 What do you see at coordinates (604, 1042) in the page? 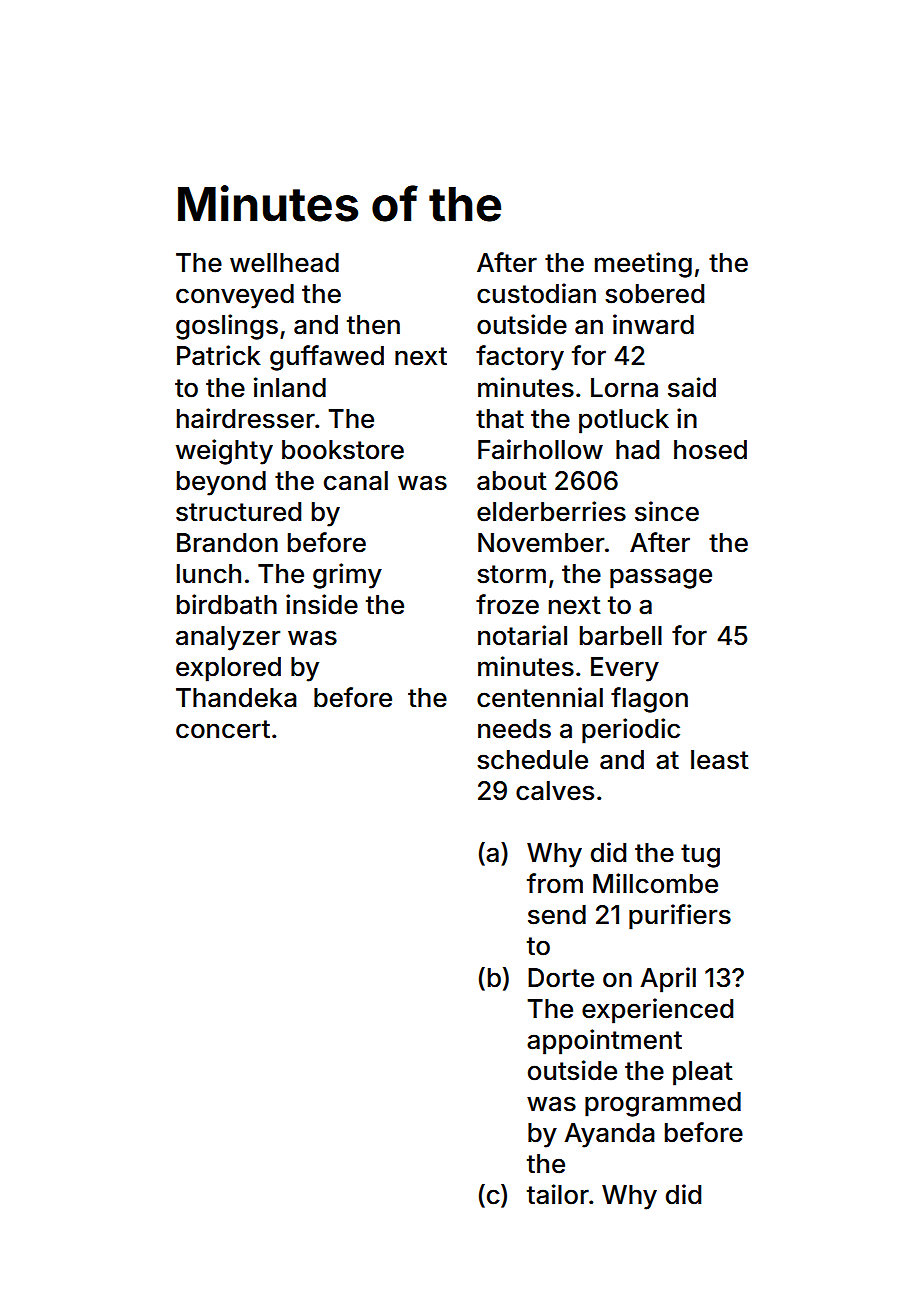
I see `appointment` at bounding box center [604, 1042].
